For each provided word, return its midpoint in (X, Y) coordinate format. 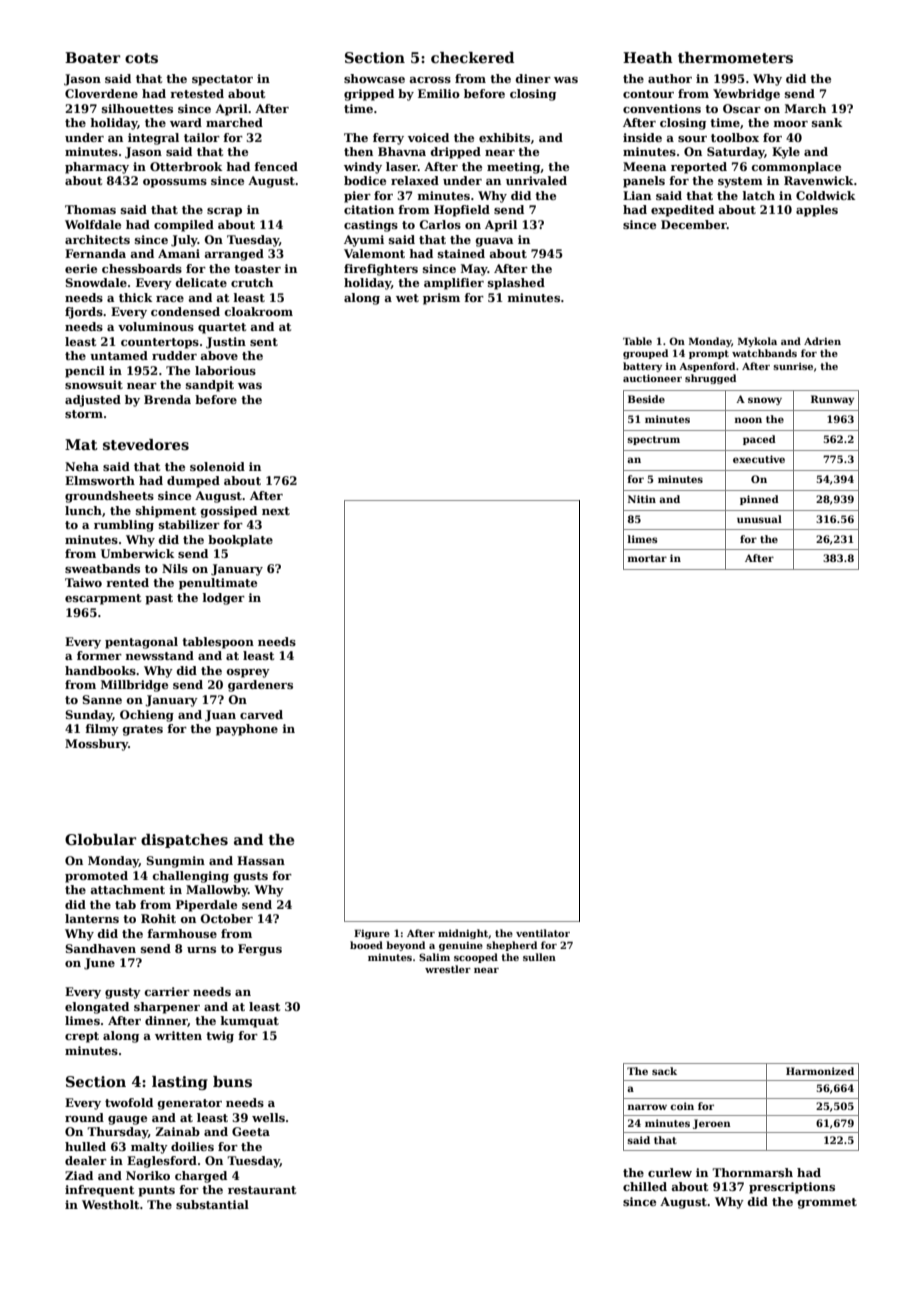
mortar (647, 558)
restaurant (262, 1190)
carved (261, 714)
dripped (456, 153)
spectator (222, 80)
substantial (212, 1204)
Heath (648, 57)
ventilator (543, 933)
